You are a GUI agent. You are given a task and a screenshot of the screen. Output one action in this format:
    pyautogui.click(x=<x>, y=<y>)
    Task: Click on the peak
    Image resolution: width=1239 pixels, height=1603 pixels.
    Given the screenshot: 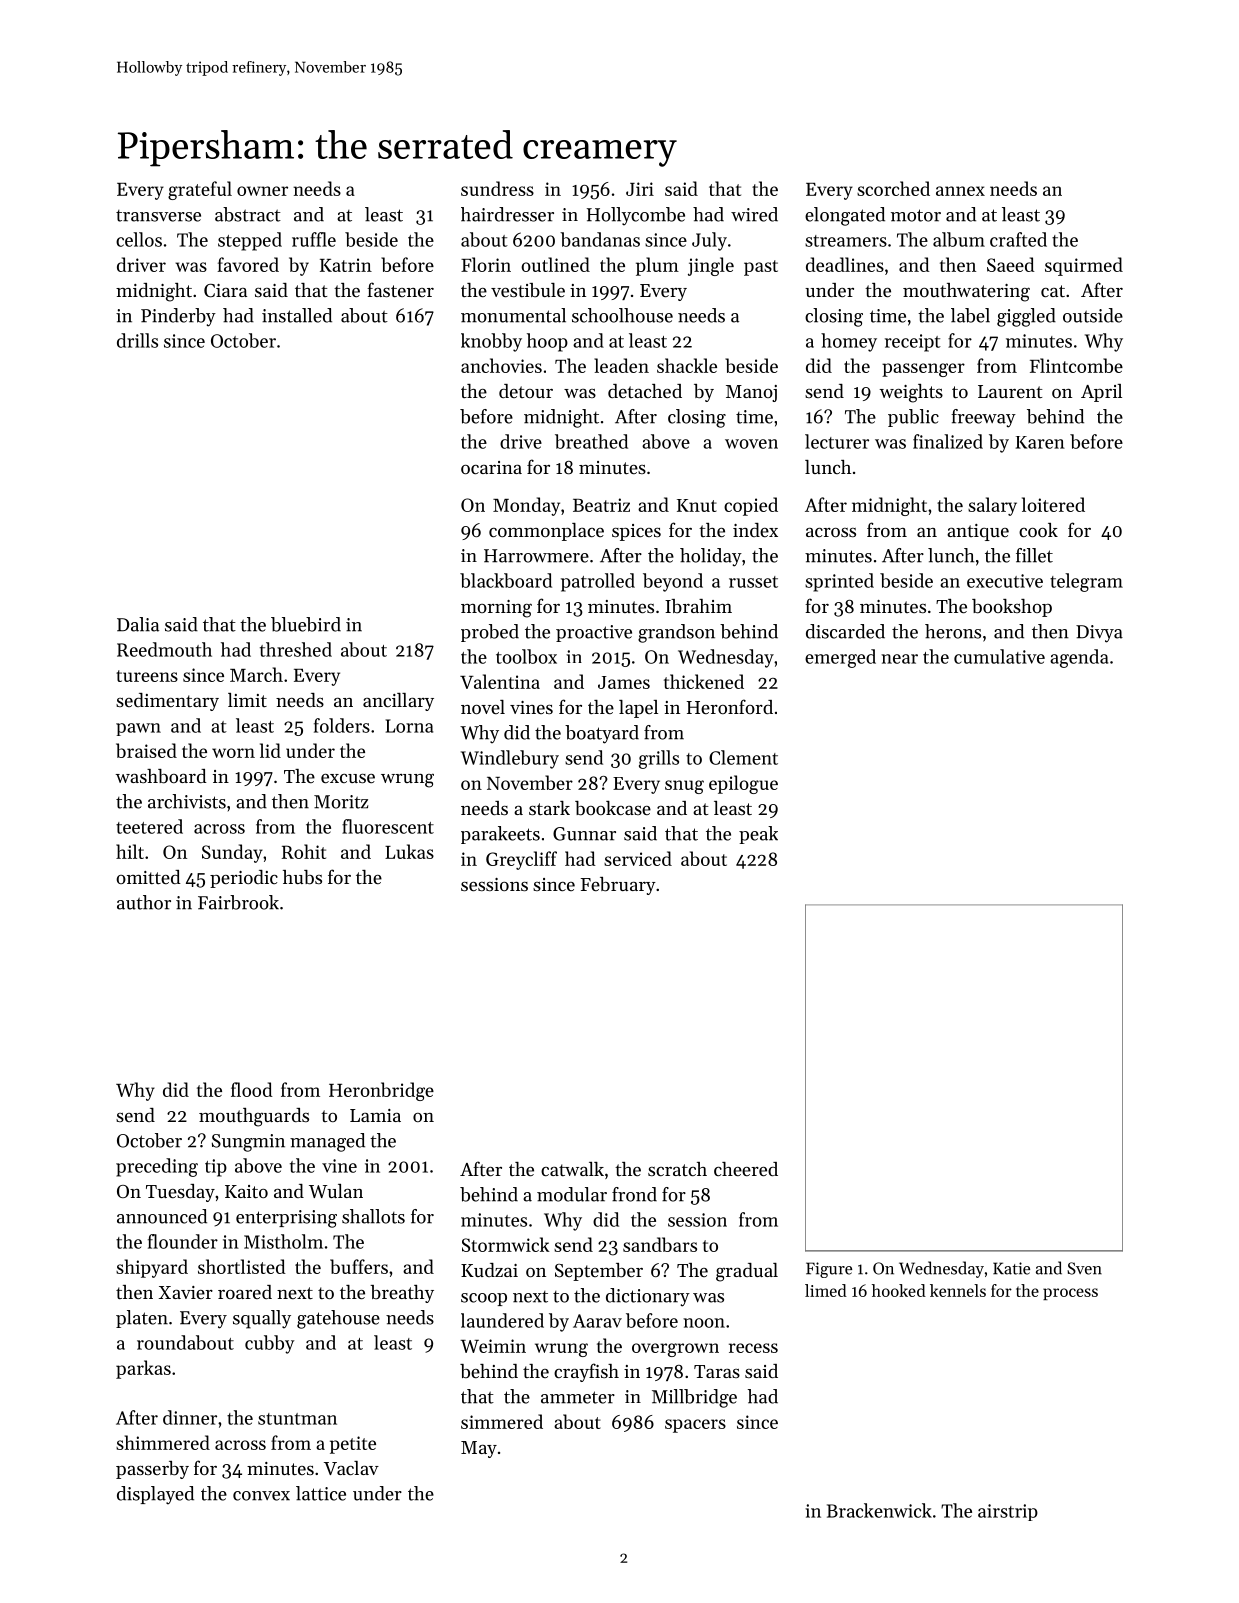 What is the action you would take?
    pyautogui.click(x=758, y=835)
